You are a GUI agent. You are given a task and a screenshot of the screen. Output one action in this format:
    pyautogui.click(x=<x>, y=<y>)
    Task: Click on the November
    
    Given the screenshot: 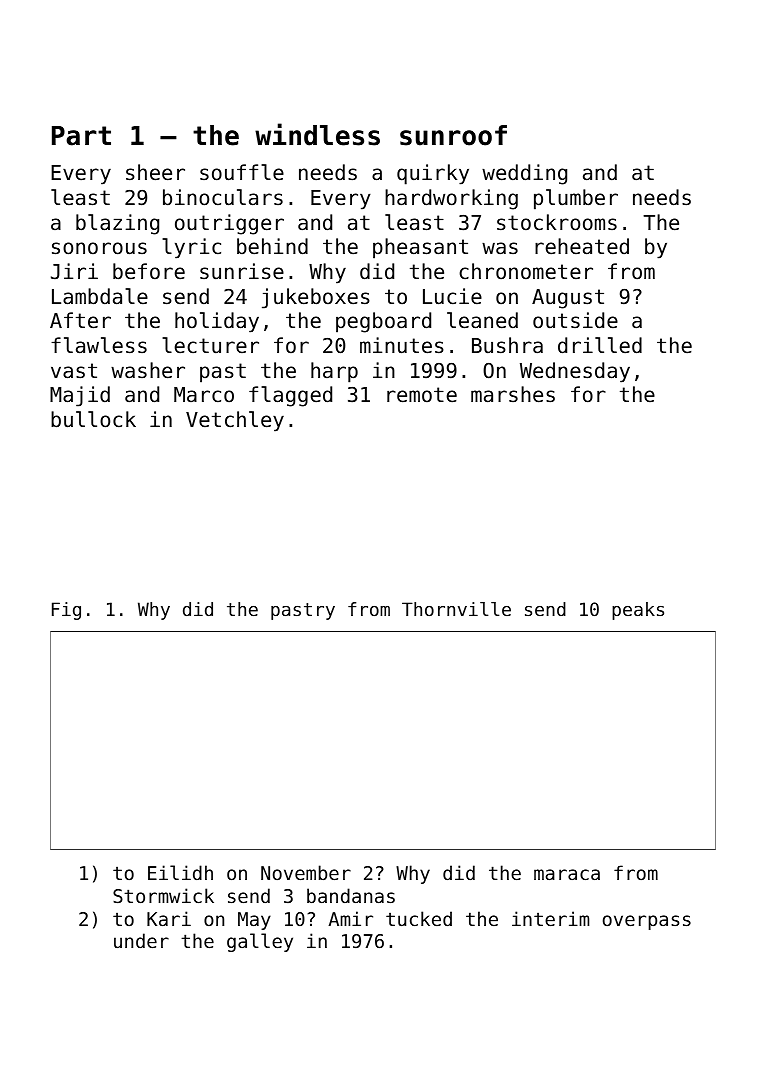 What is the action you would take?
    pyautogui.click(x=306, y=872)
